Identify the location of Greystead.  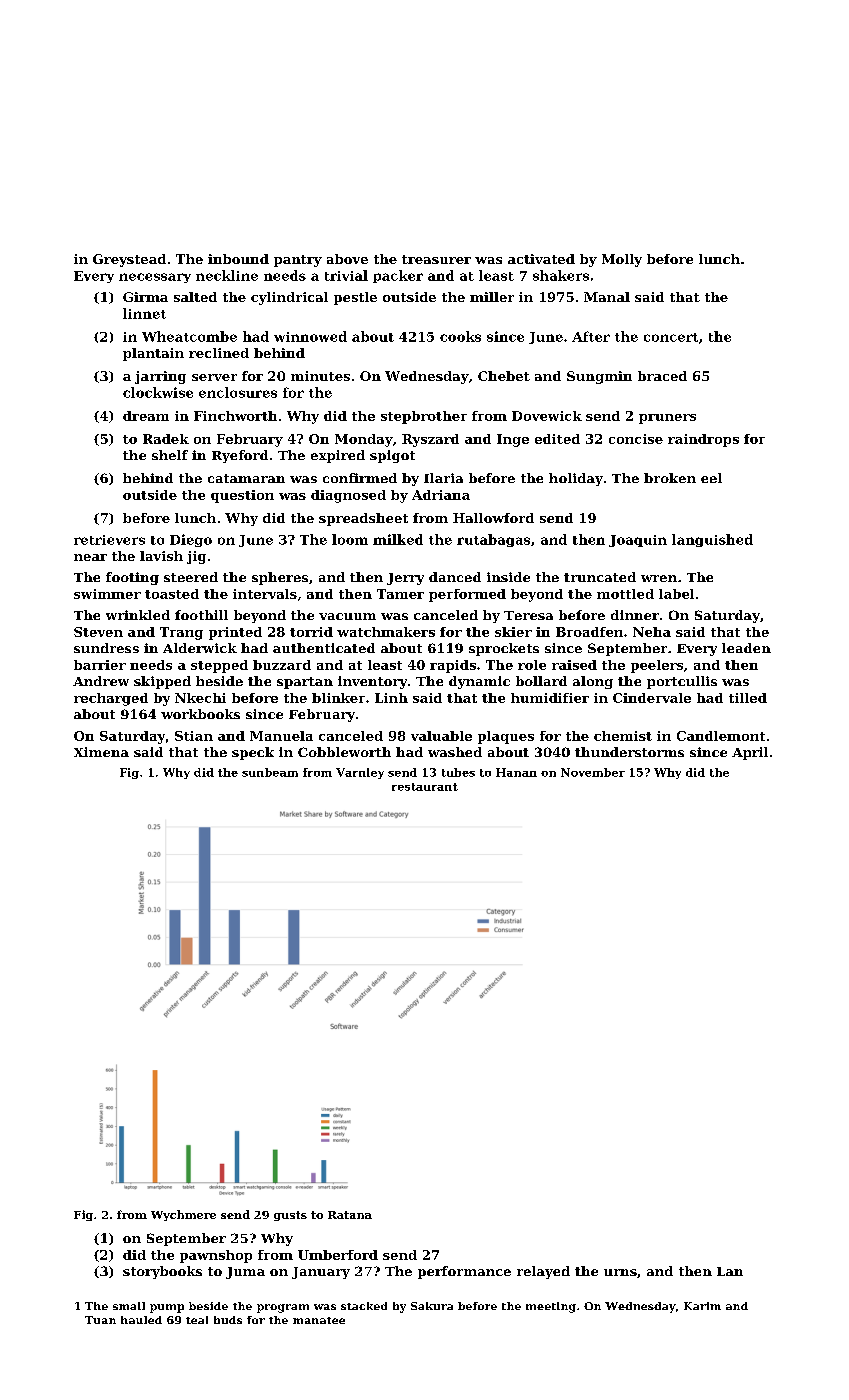
(129, 260).
